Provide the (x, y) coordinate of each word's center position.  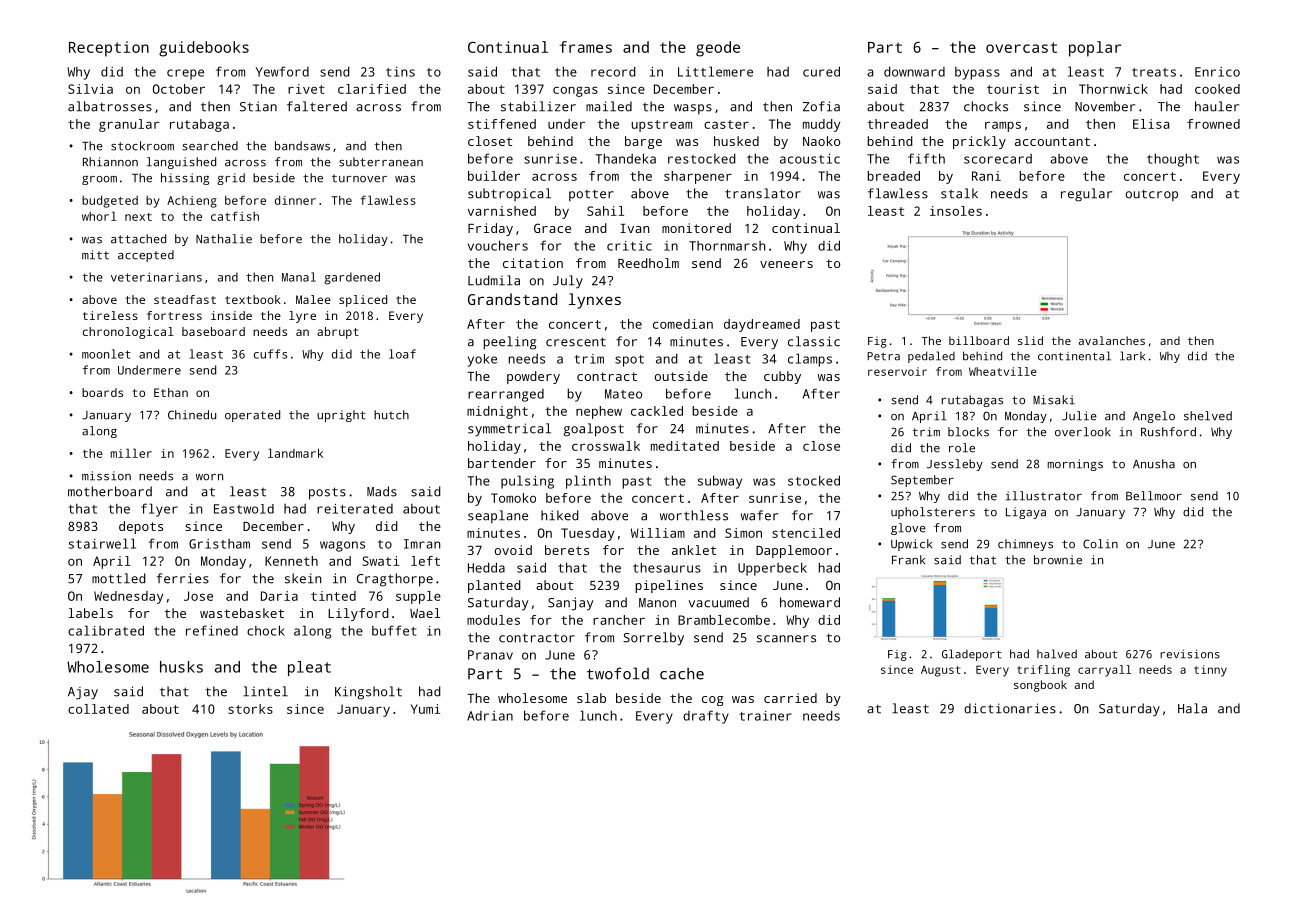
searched (210, 146)
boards (102, 392)
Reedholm (648, 263)
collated (98, 709)
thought (1173, 160)
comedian (683, 324)
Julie (1079, 416)
